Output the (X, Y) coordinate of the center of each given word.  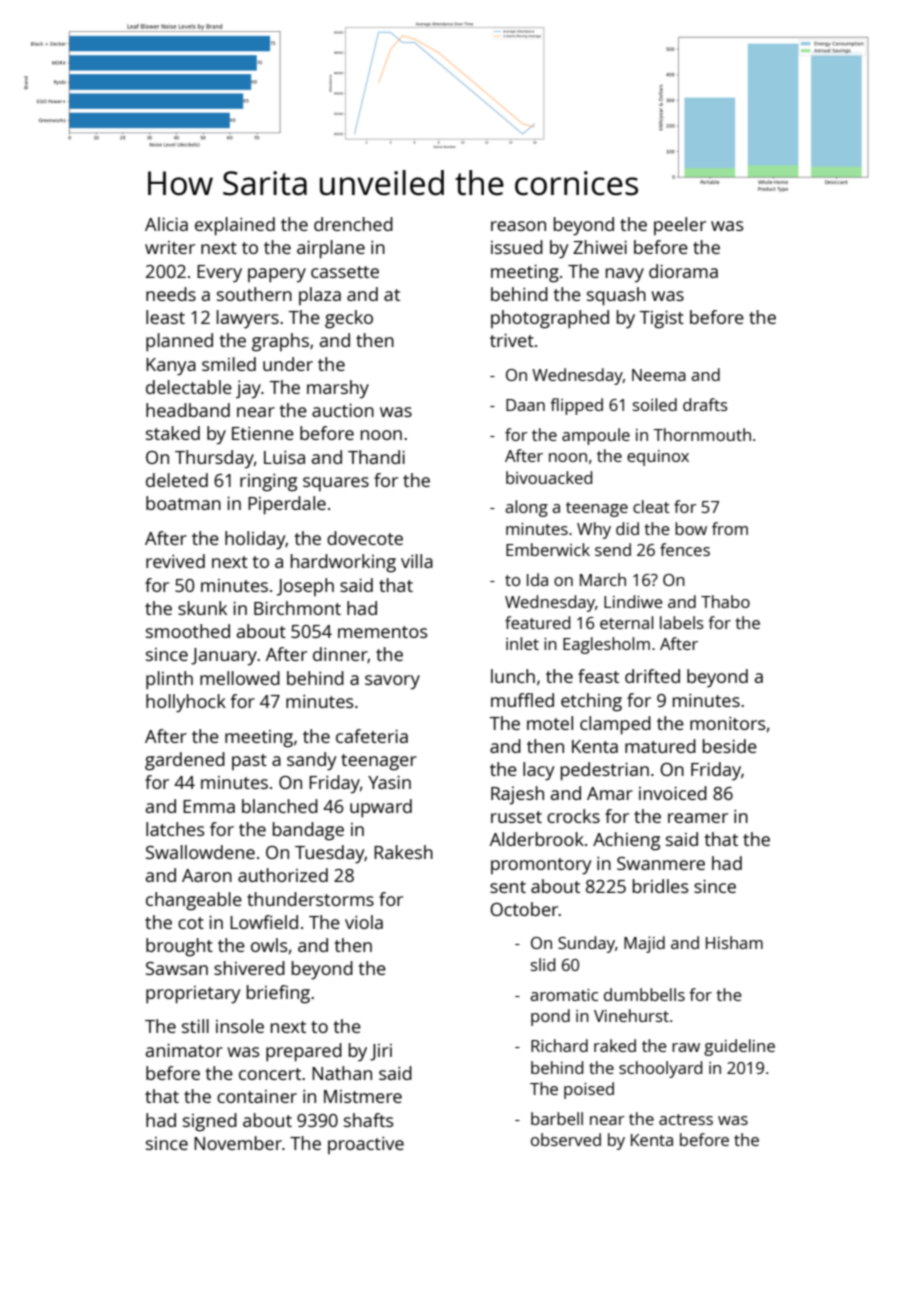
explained (235, 226)
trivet (512, 340)
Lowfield (264, 922)
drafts (705, 404)
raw (686, 1047)
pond (550, 1017)
